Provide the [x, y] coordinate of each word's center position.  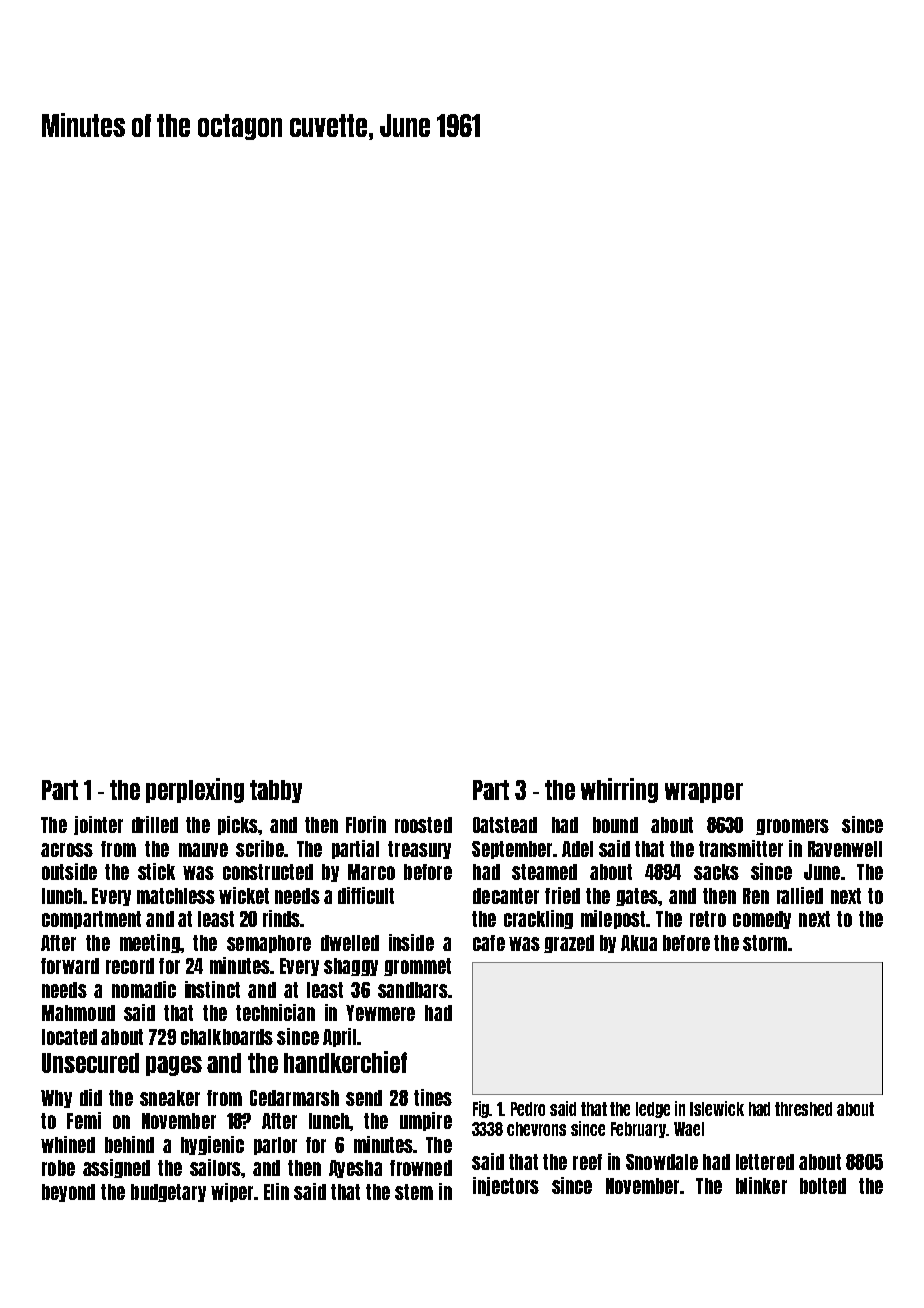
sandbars [413, 990]
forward [70, 966]
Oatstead [505, 825]
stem [414, 1192]
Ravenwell [845, 849]
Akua [639, 943]
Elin [276, 1191]
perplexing [195, 790]
